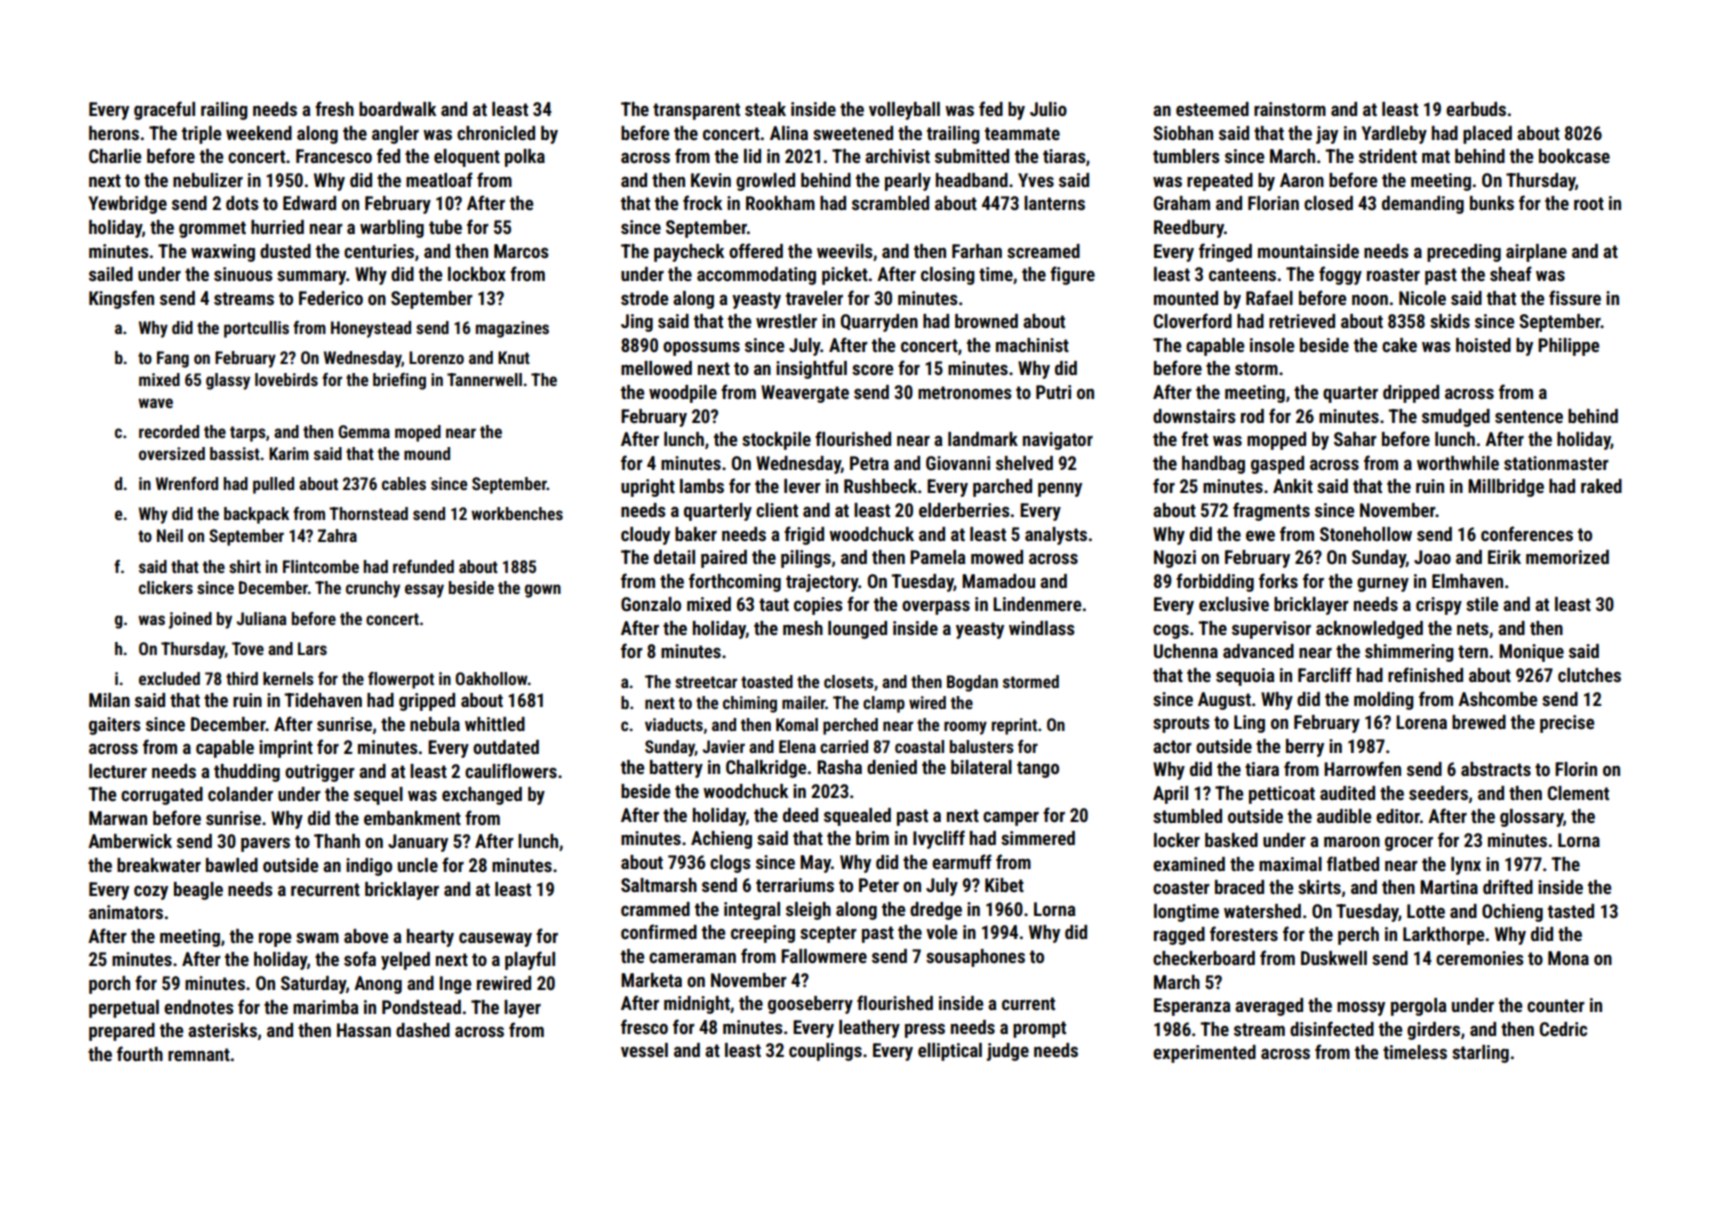  What do you see at coordinates (118, 818) in the page?
I see `Marwan` at bounding box center [118, 818].
